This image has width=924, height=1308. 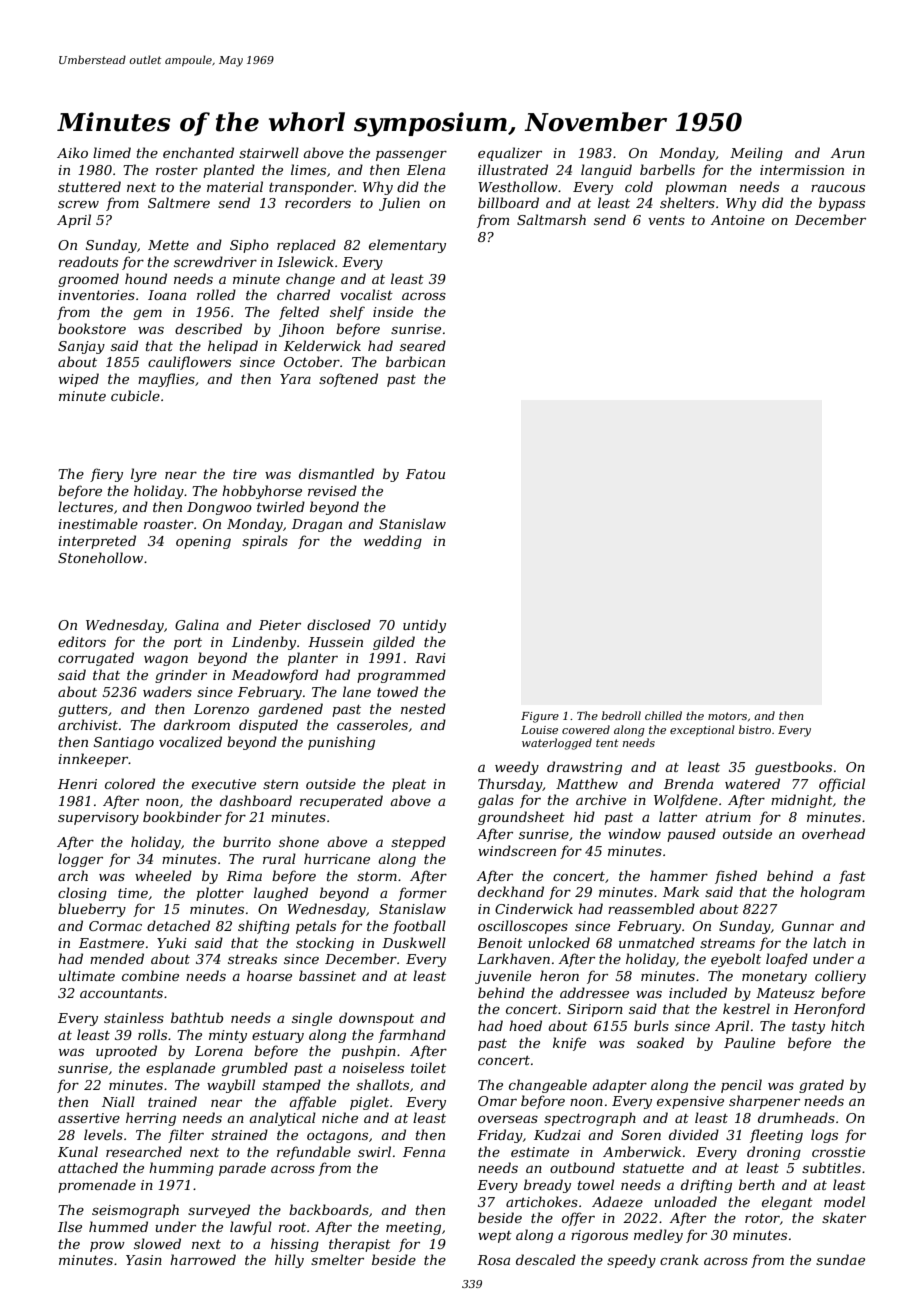 I want to click on limed, so click(x=112, y=152).
